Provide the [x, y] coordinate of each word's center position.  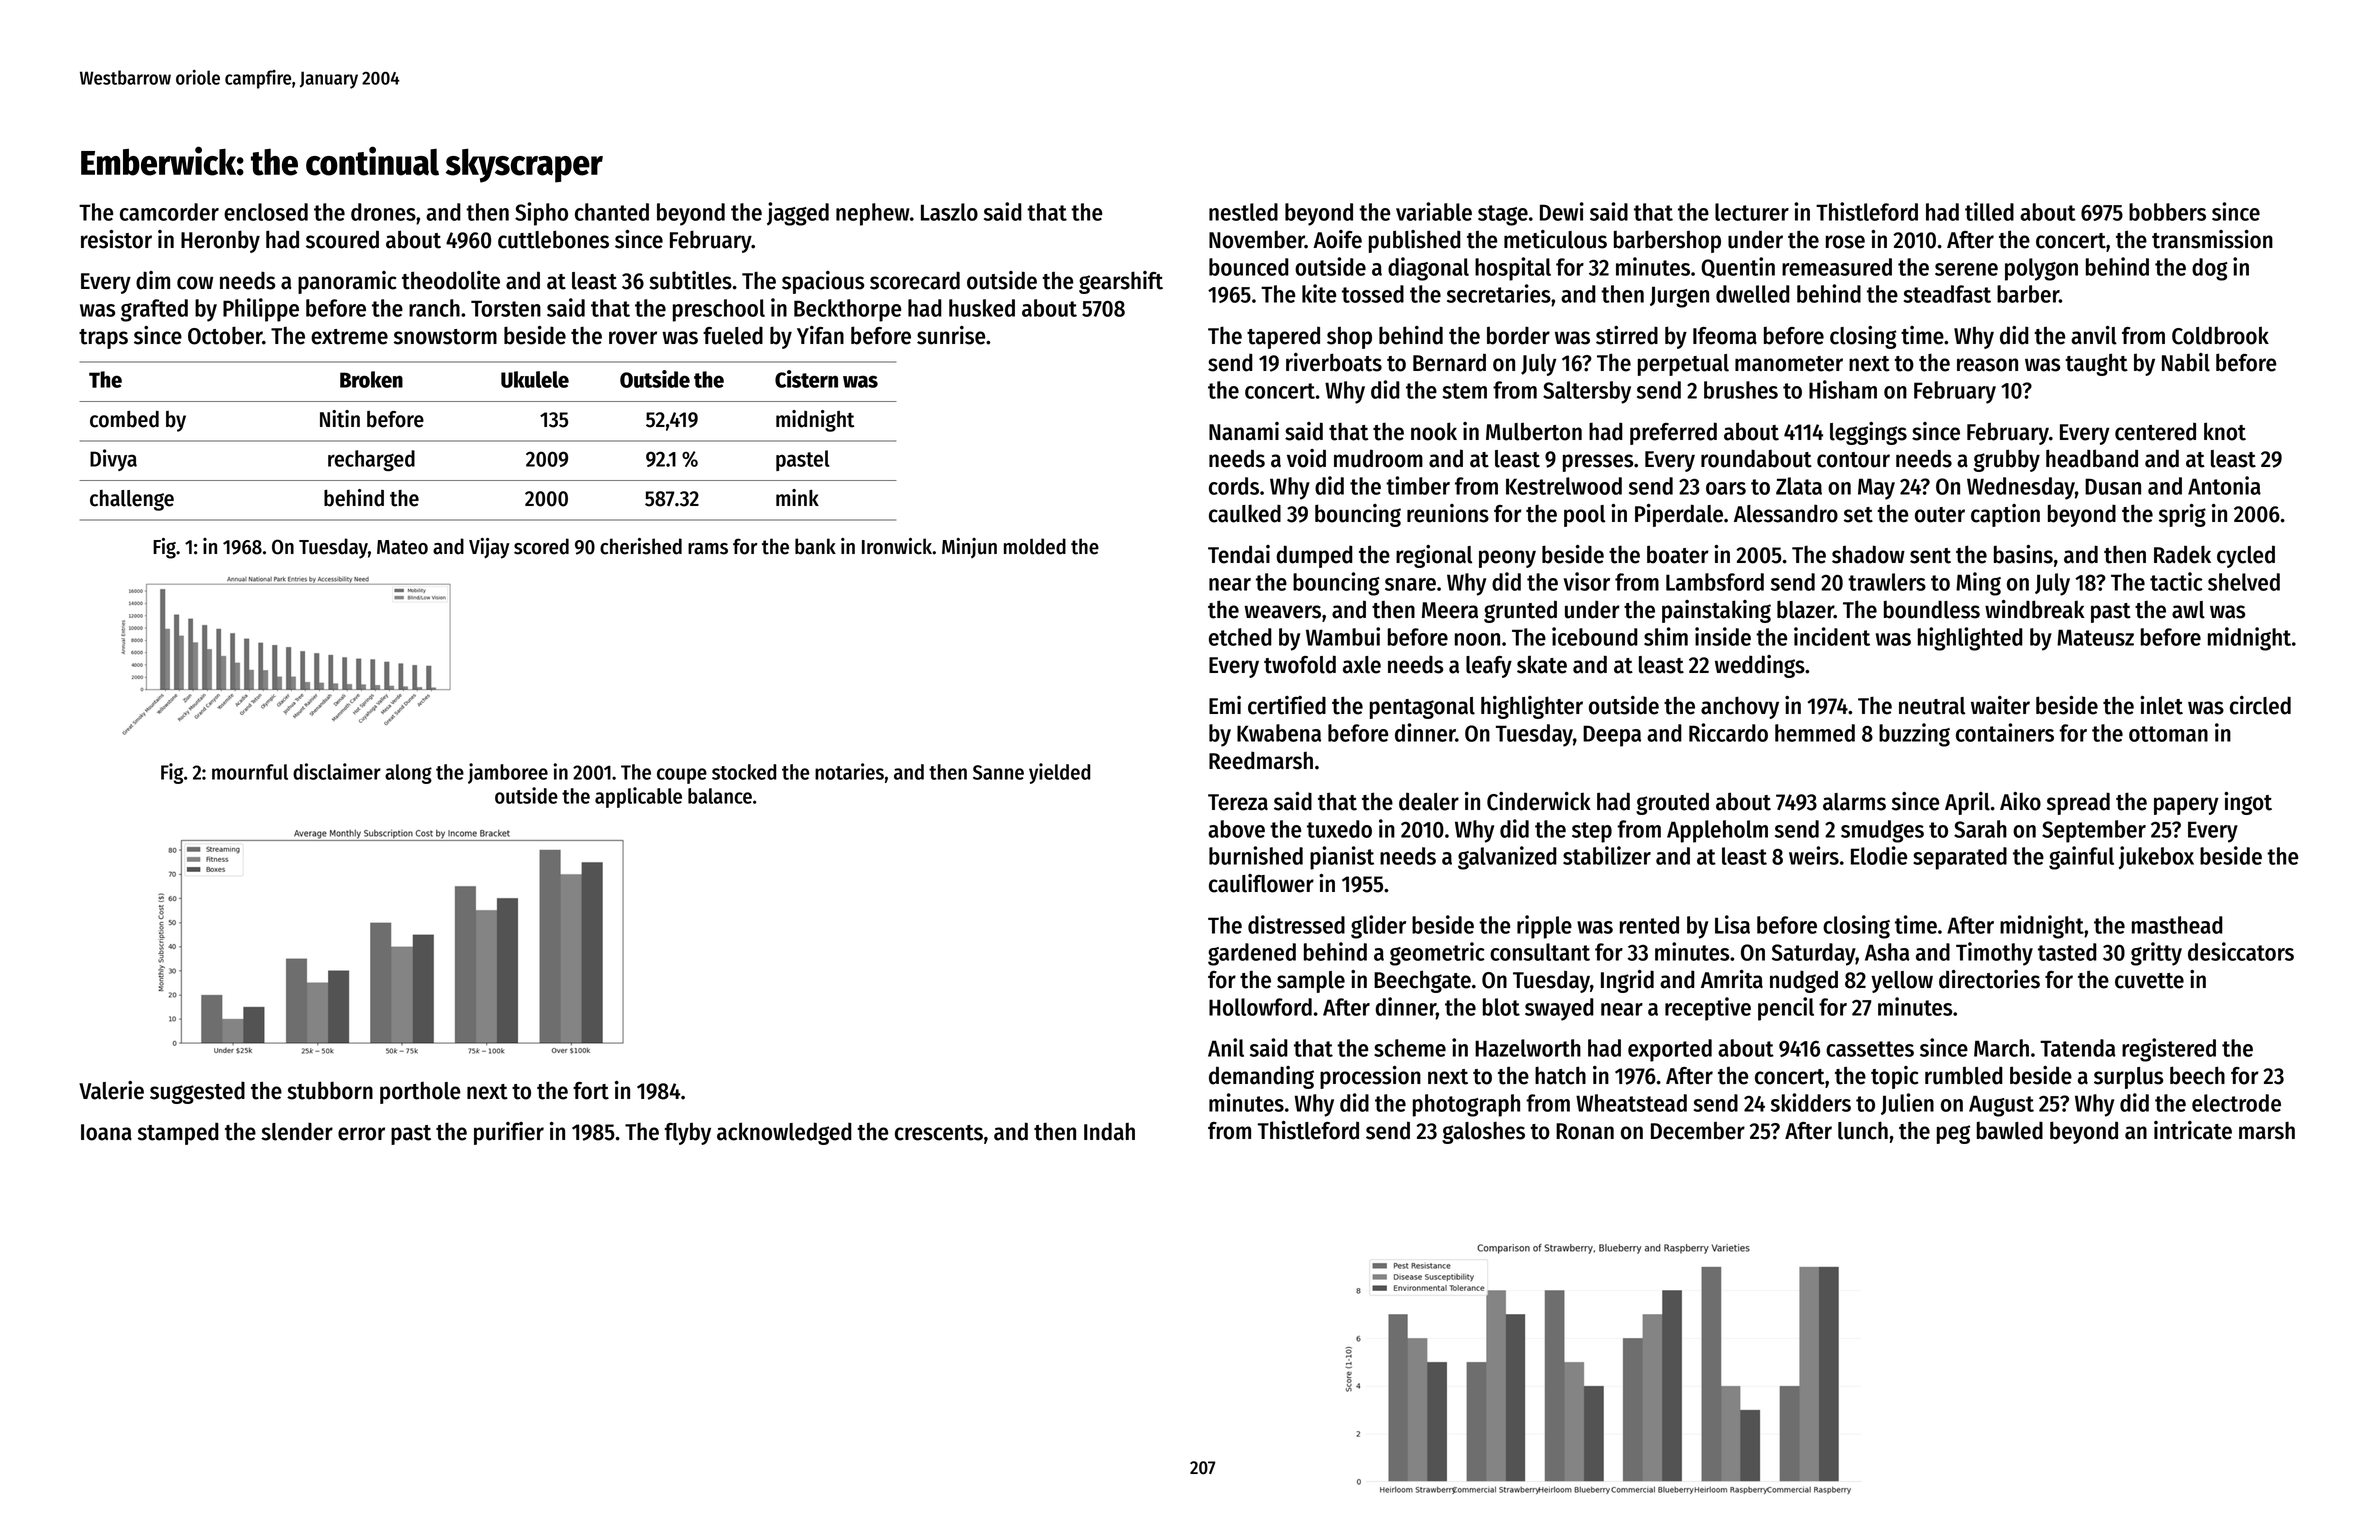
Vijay [489, 548]
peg [1953, 1134]
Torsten [506, 308]
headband [2092, 458]
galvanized [1507, 858]
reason [1987, 365]
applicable [638, 797]
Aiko [2020, 801]
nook [1434, 431]
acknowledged [784, 1133]
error [361, 1134]
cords [1234, 486]
